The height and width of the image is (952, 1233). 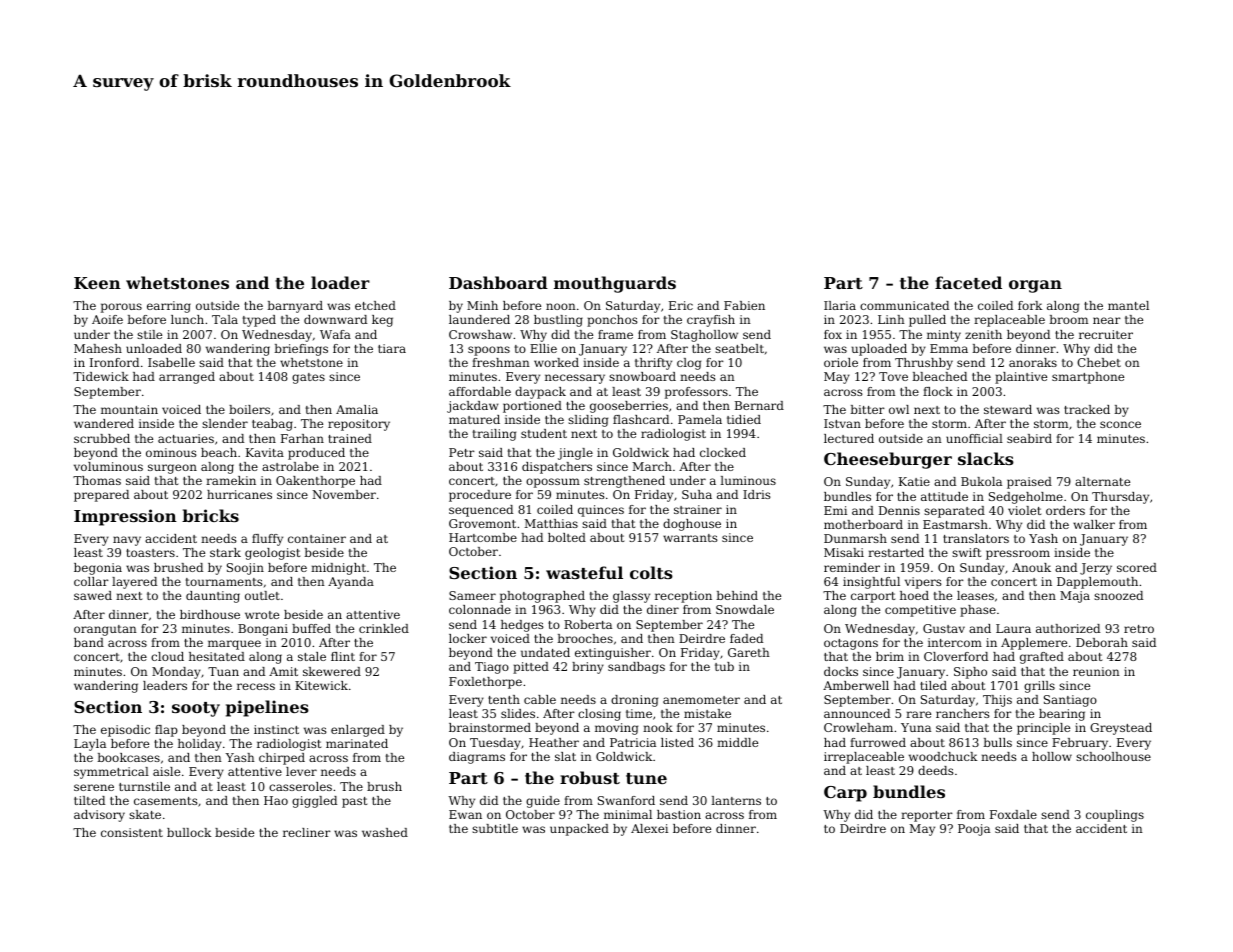 I want to click on Ellie, so click(x=543, y=348).
